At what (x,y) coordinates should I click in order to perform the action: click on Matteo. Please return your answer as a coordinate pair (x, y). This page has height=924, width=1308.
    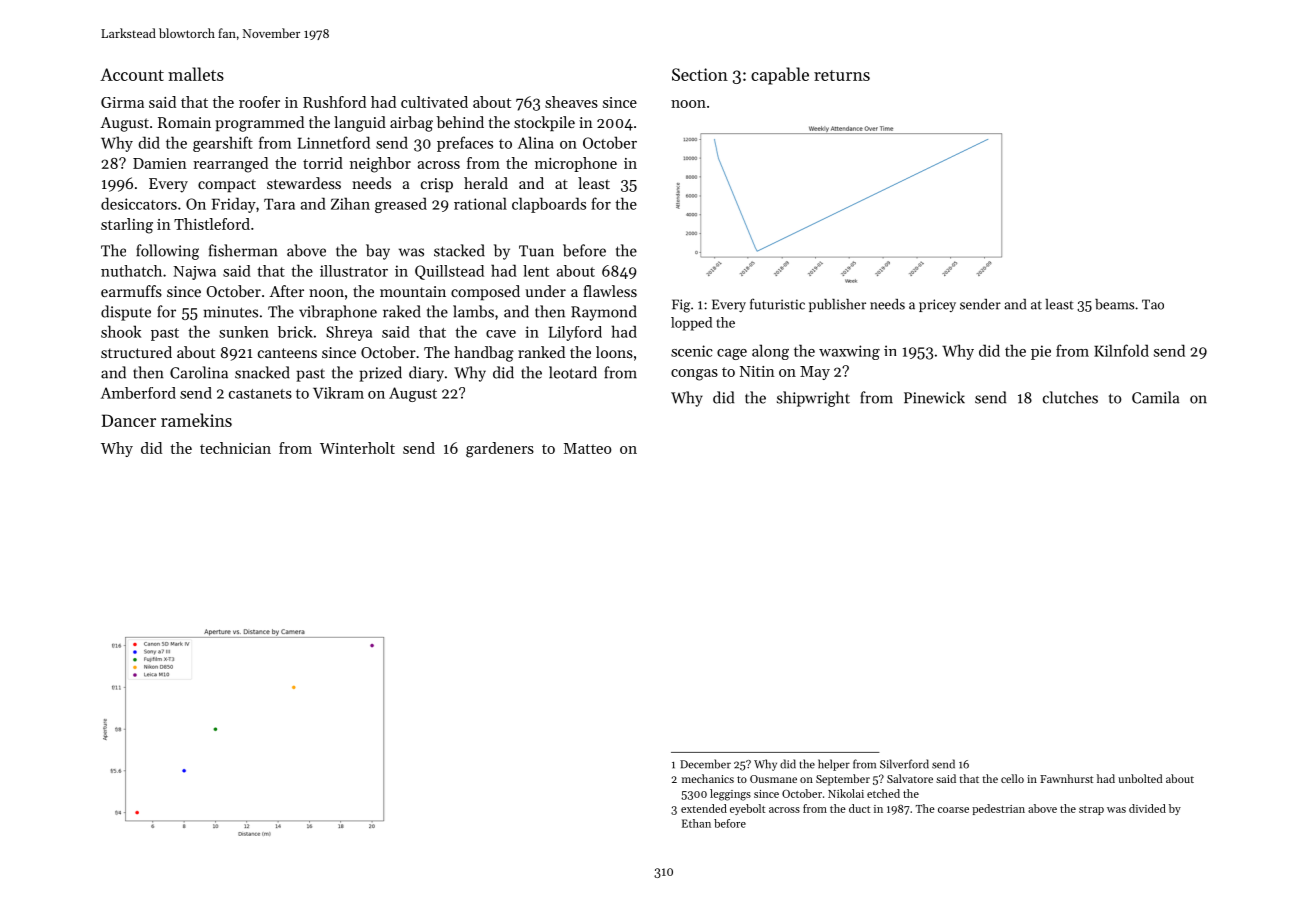
    Looking at the image, I should click on (587, 448).
